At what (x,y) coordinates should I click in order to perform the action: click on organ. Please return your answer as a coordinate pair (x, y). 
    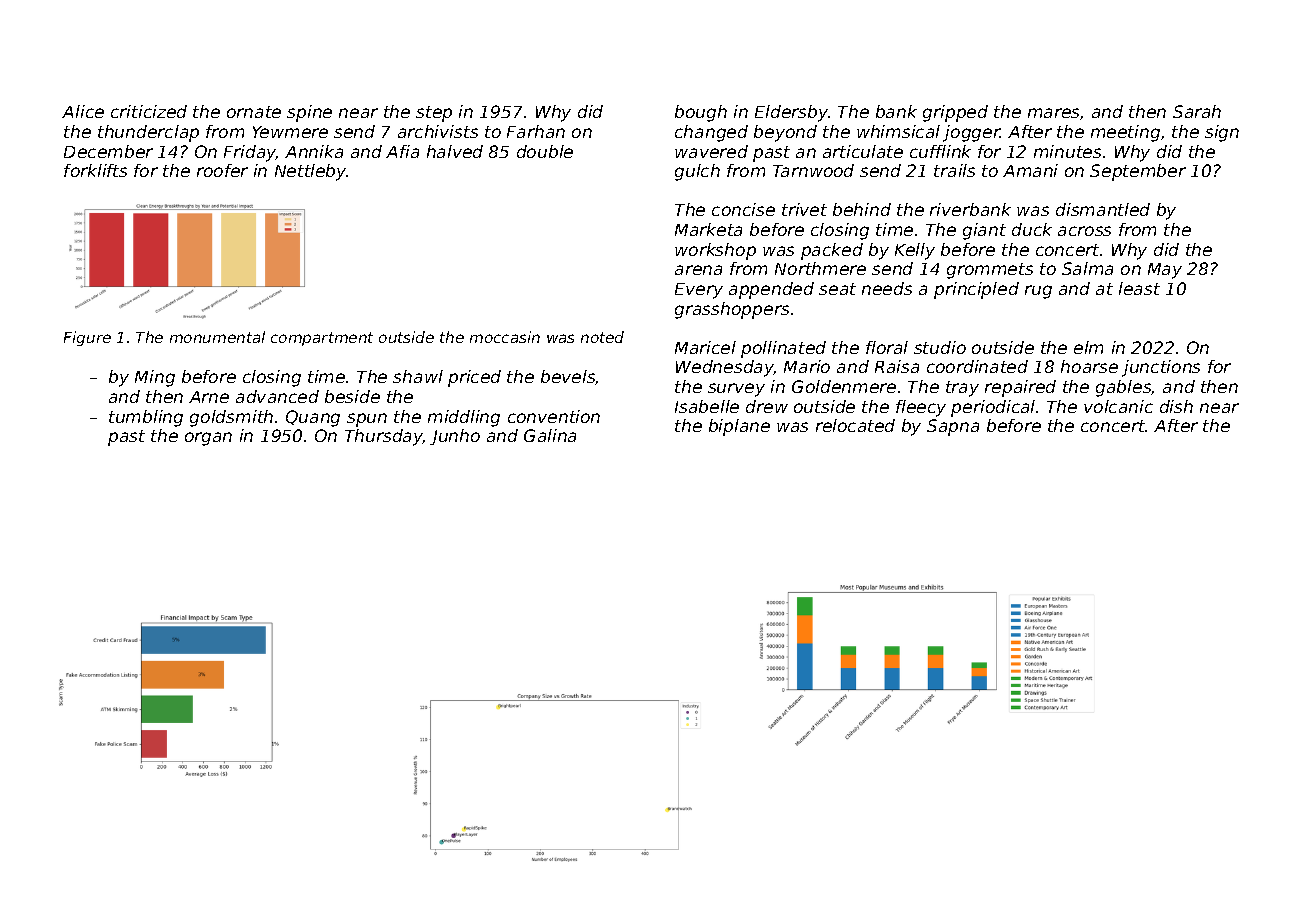
    Looking at the image, I should click on (208, 439).
